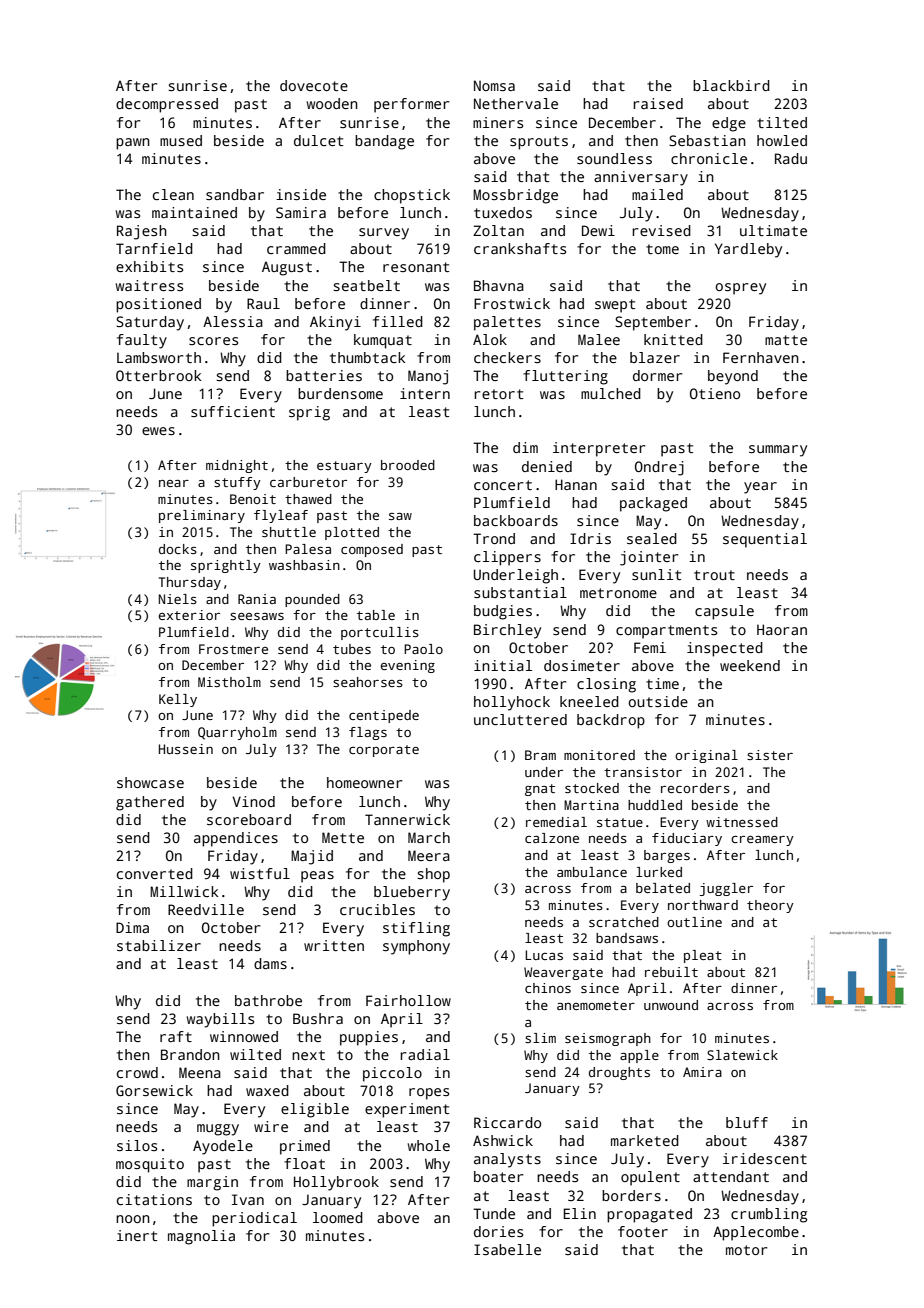 The width and height of the screenshot is (924, 1308). I want to click on burdensome, so click(340, 393).
